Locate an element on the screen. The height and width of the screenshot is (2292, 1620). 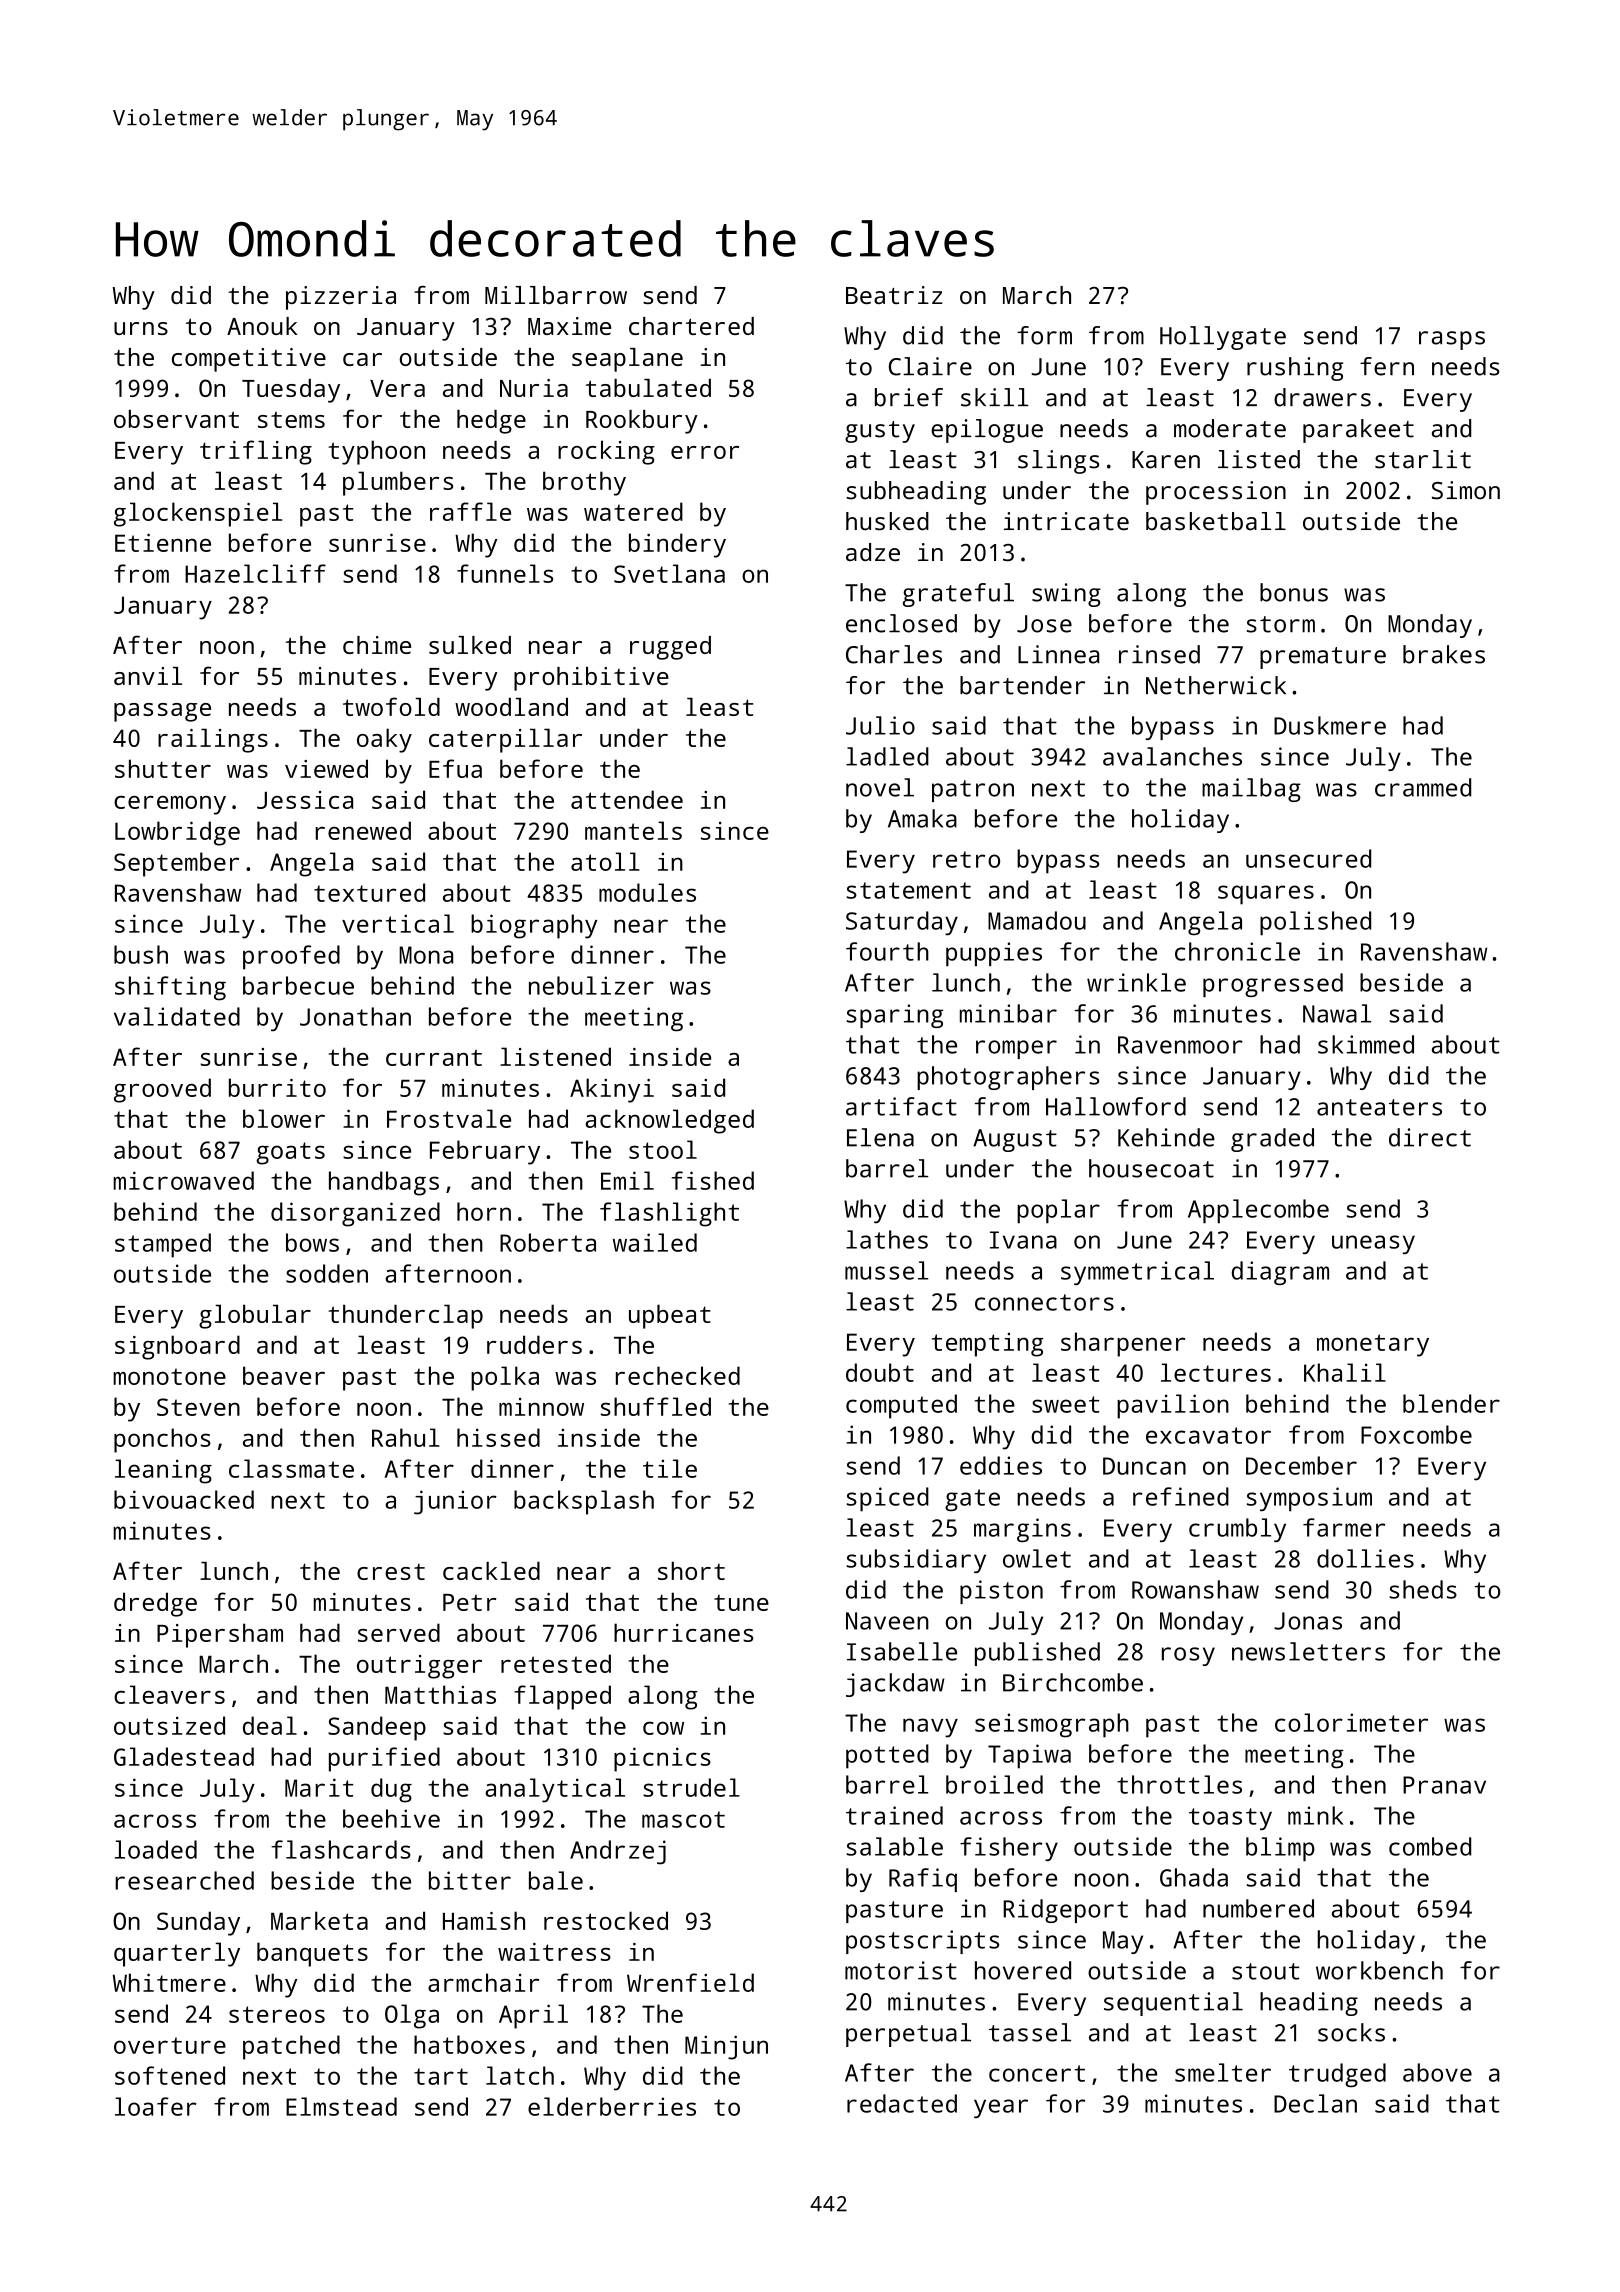
bartender is located at coordinates (1022, 685).
